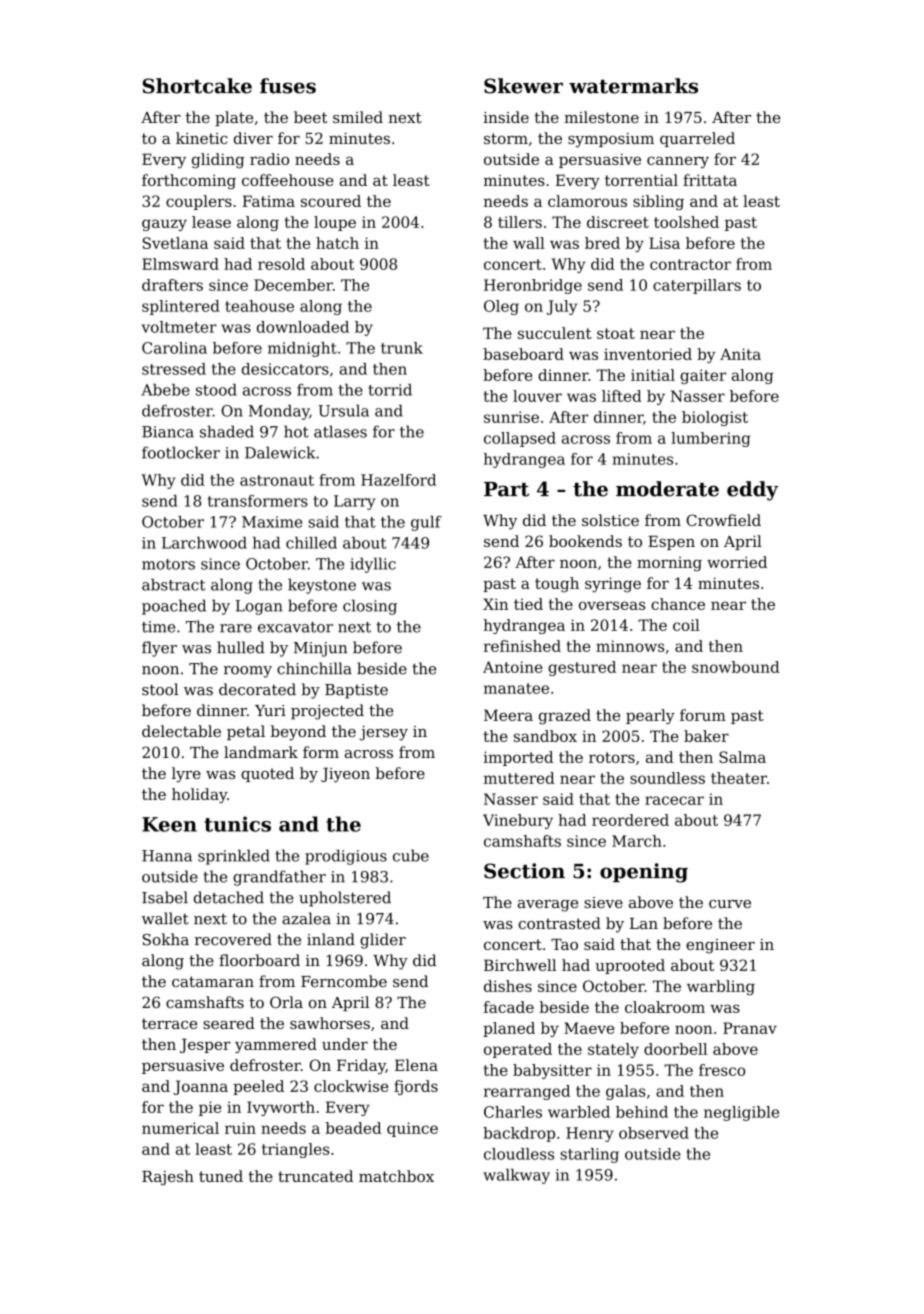 The height and width of the image is (1314, 924). What do you see at coordinates (519, 1154) in the image?
I see `cloudless` at bounding box center [519, 1154].
